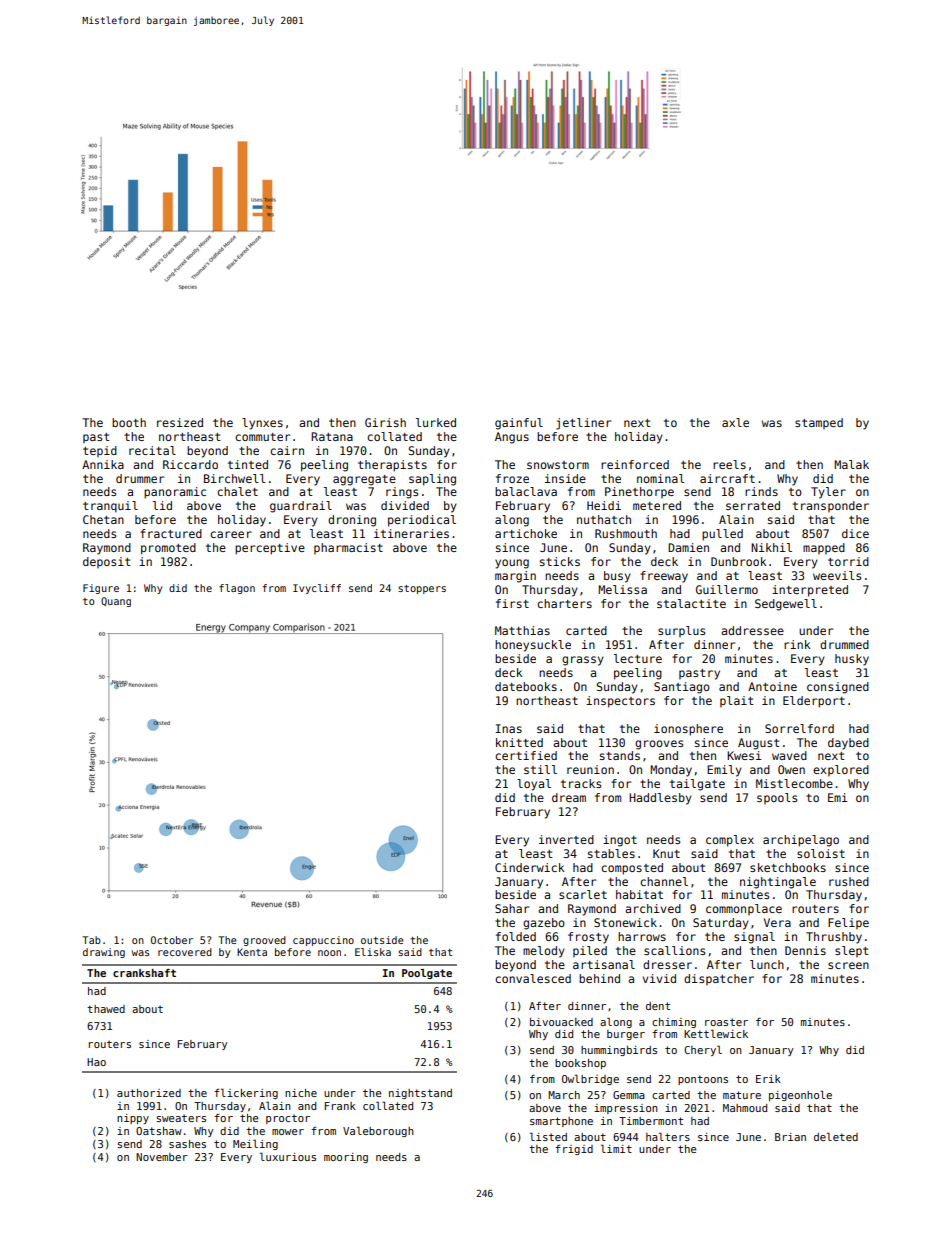 The image size is (952, 1233). I want to click on booth, so click(129, 422).
